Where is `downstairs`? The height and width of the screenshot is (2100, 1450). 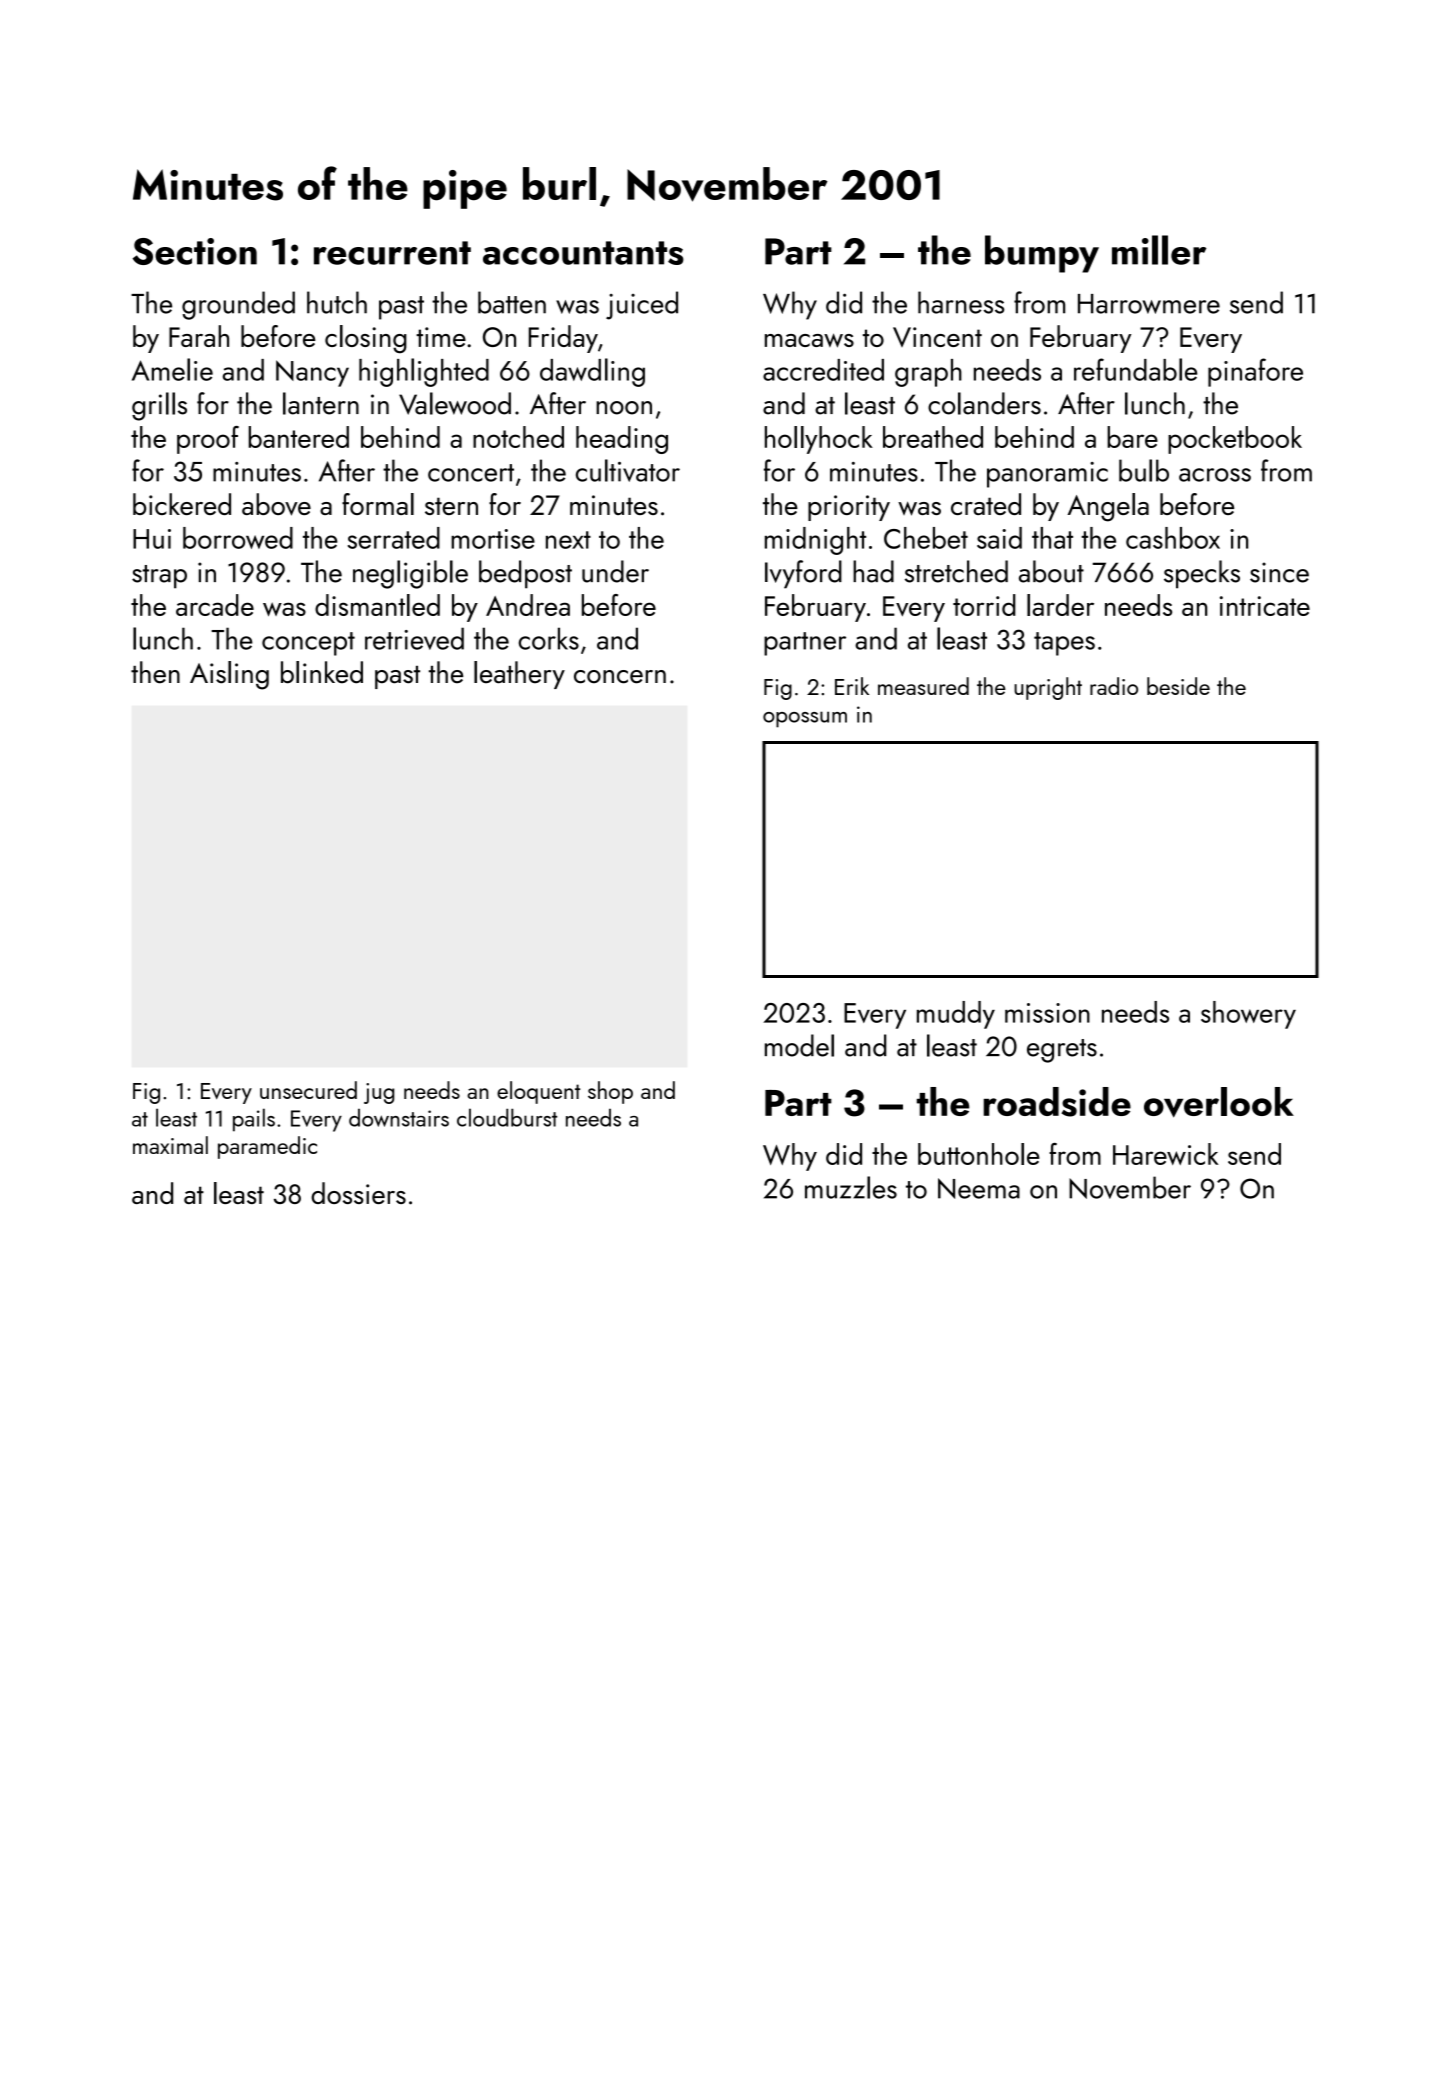
downstairs is located at coordinates (399, 1118).
